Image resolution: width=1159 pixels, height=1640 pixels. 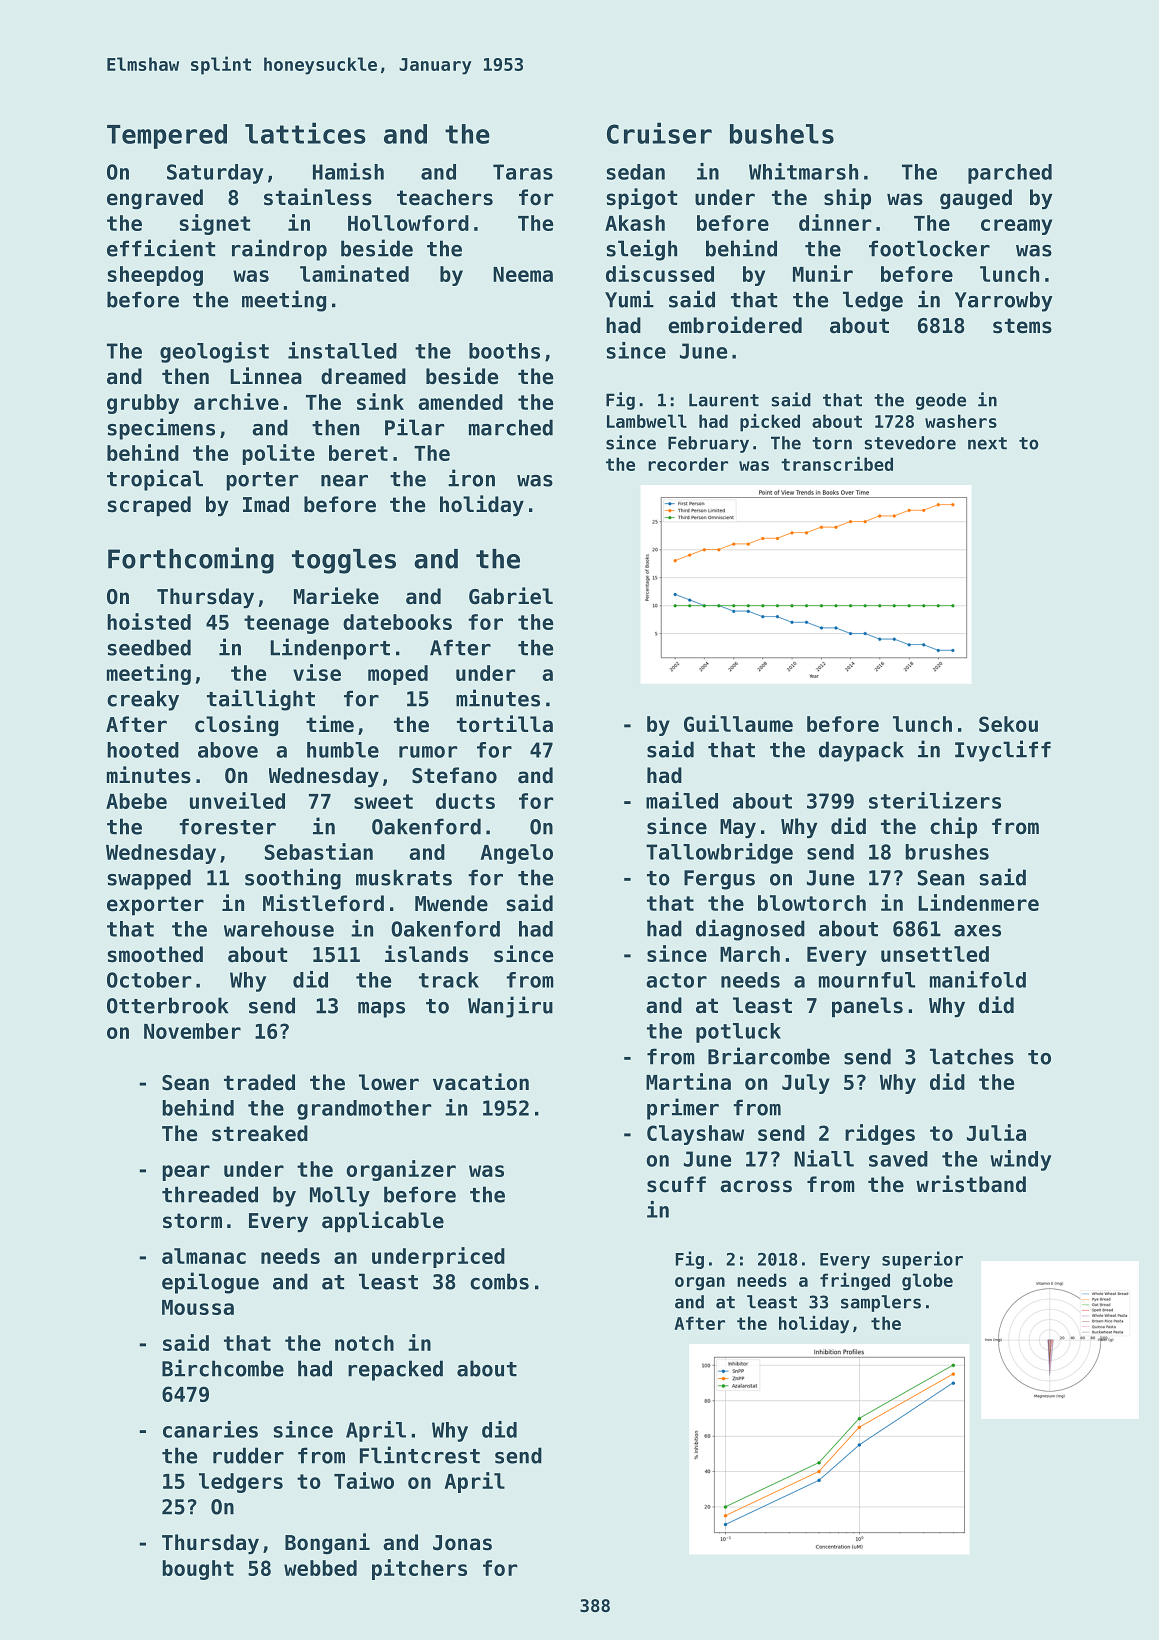 What do you see at coordinates (636, 172) in the document?
I see `sedan` at bounding box center [636, 172].
